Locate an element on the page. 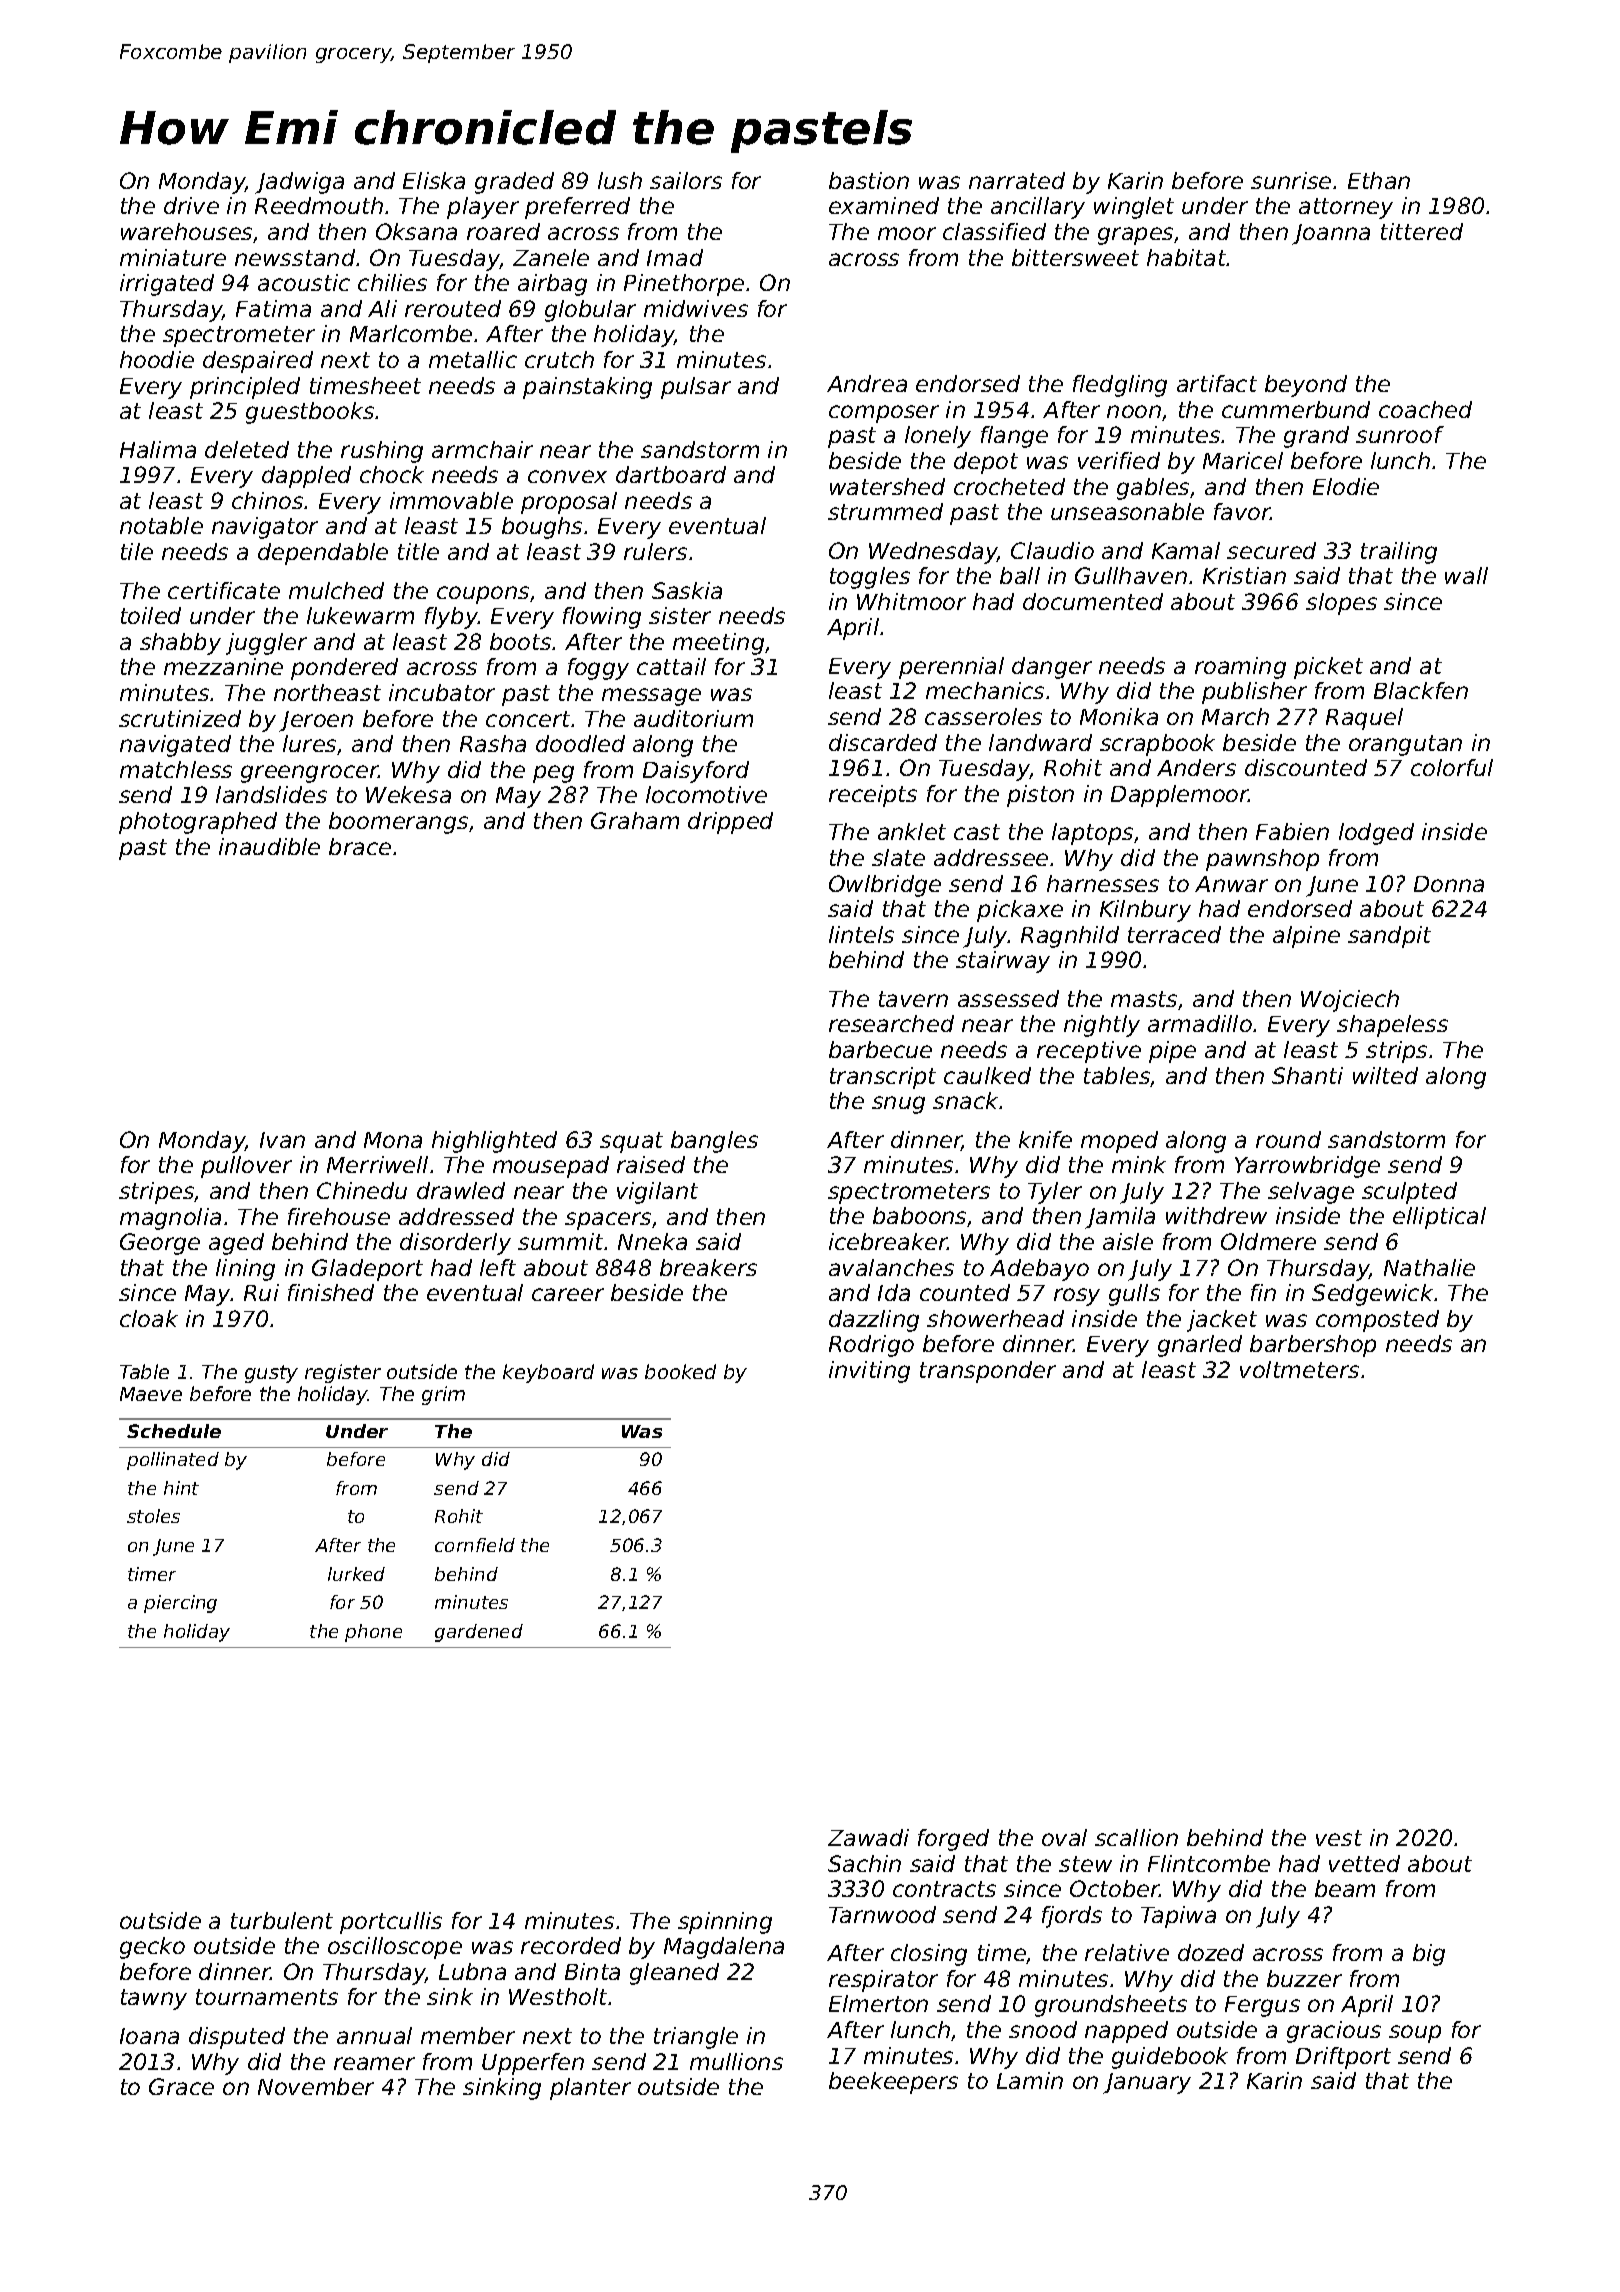  coached is located at coordinates (1425, 409).
